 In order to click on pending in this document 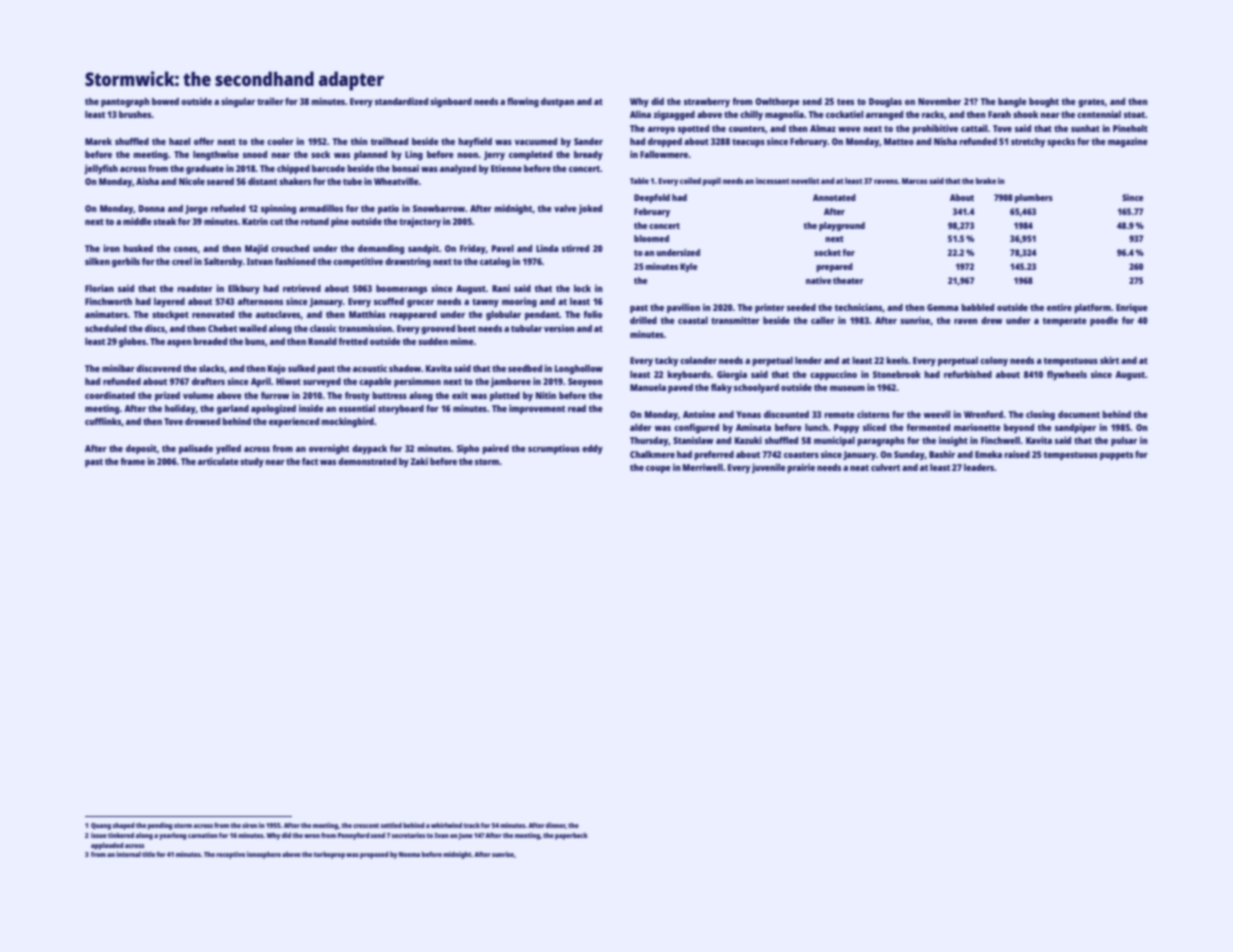, I will do `click(160, 826)`.
